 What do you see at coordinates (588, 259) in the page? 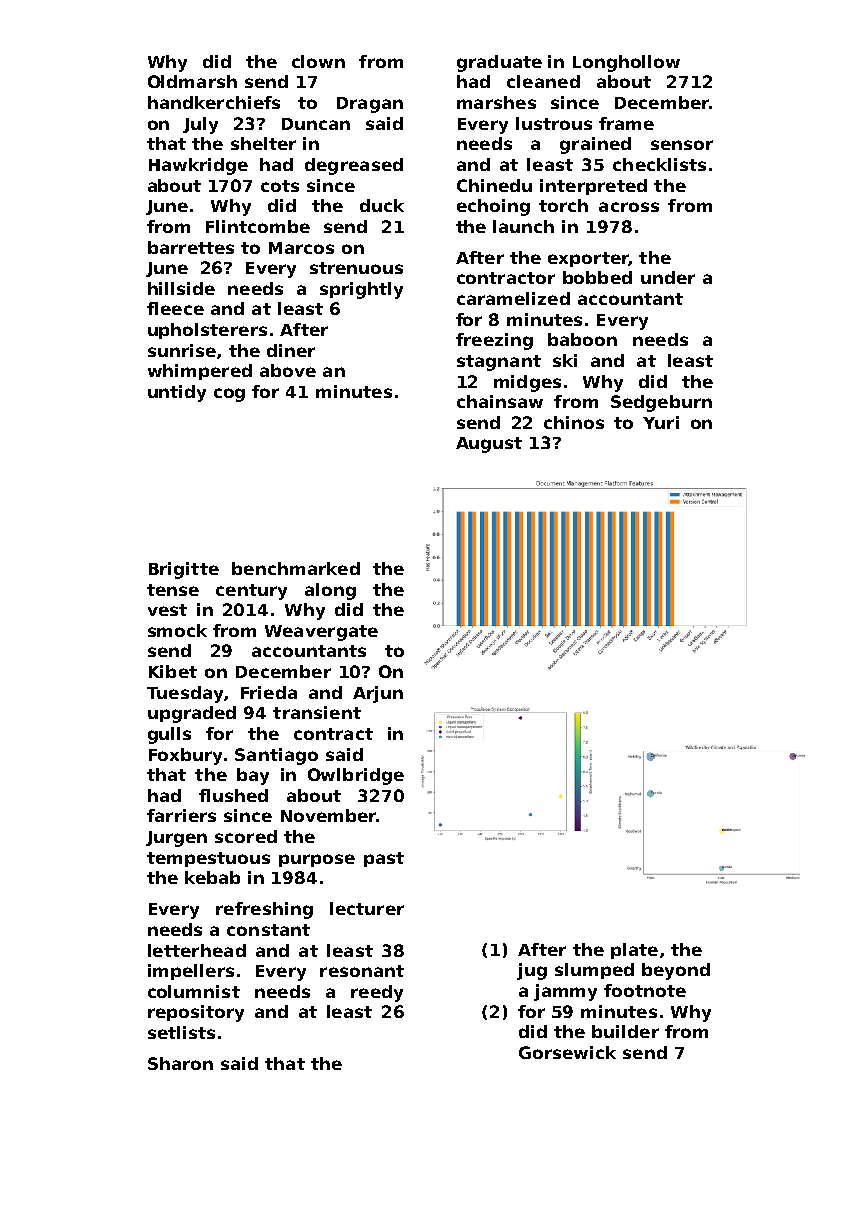
I see `exporter` at bounding box center [588, 259].
